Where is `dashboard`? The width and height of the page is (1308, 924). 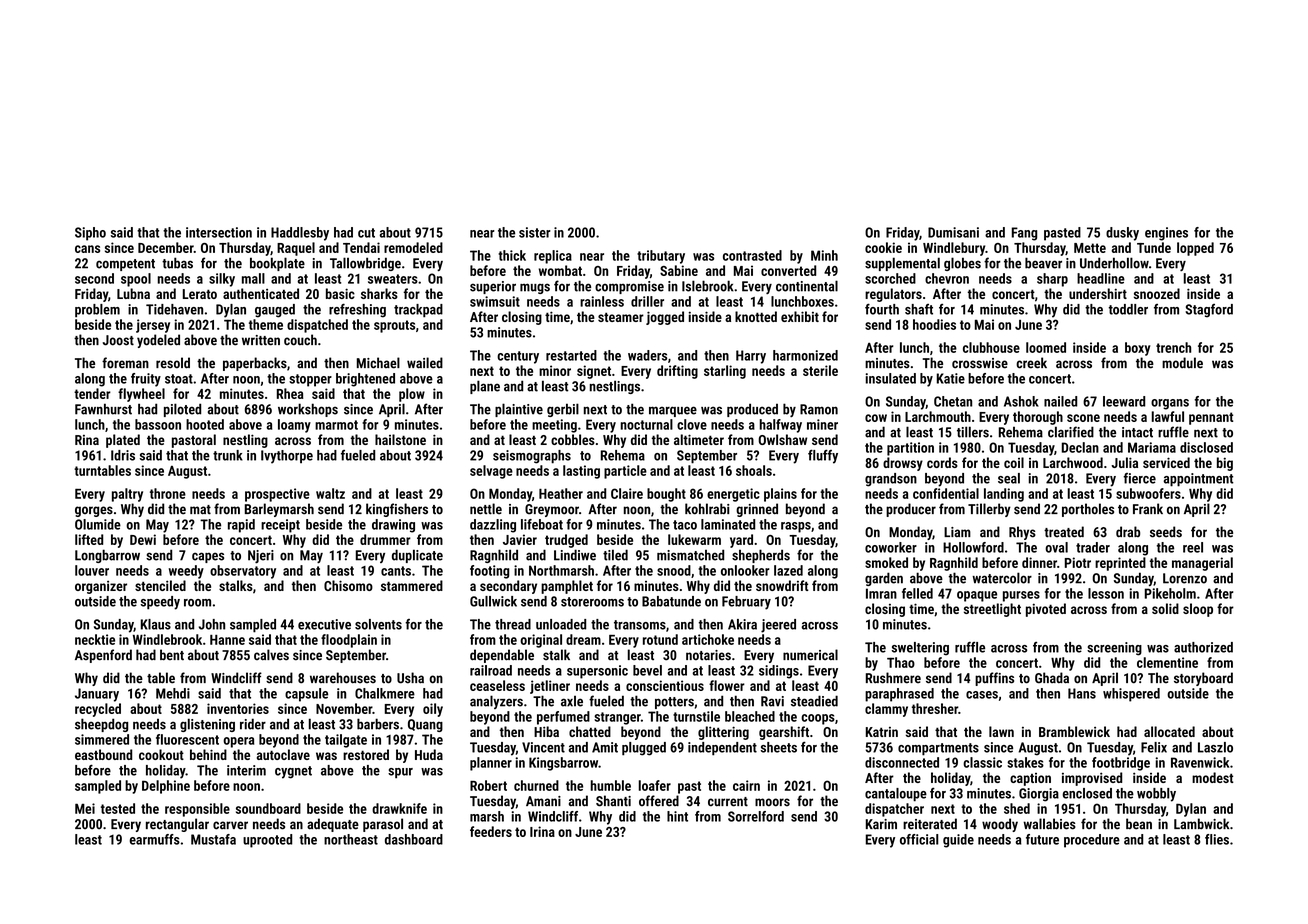
dashboard is located at coordinates (414, 839).
